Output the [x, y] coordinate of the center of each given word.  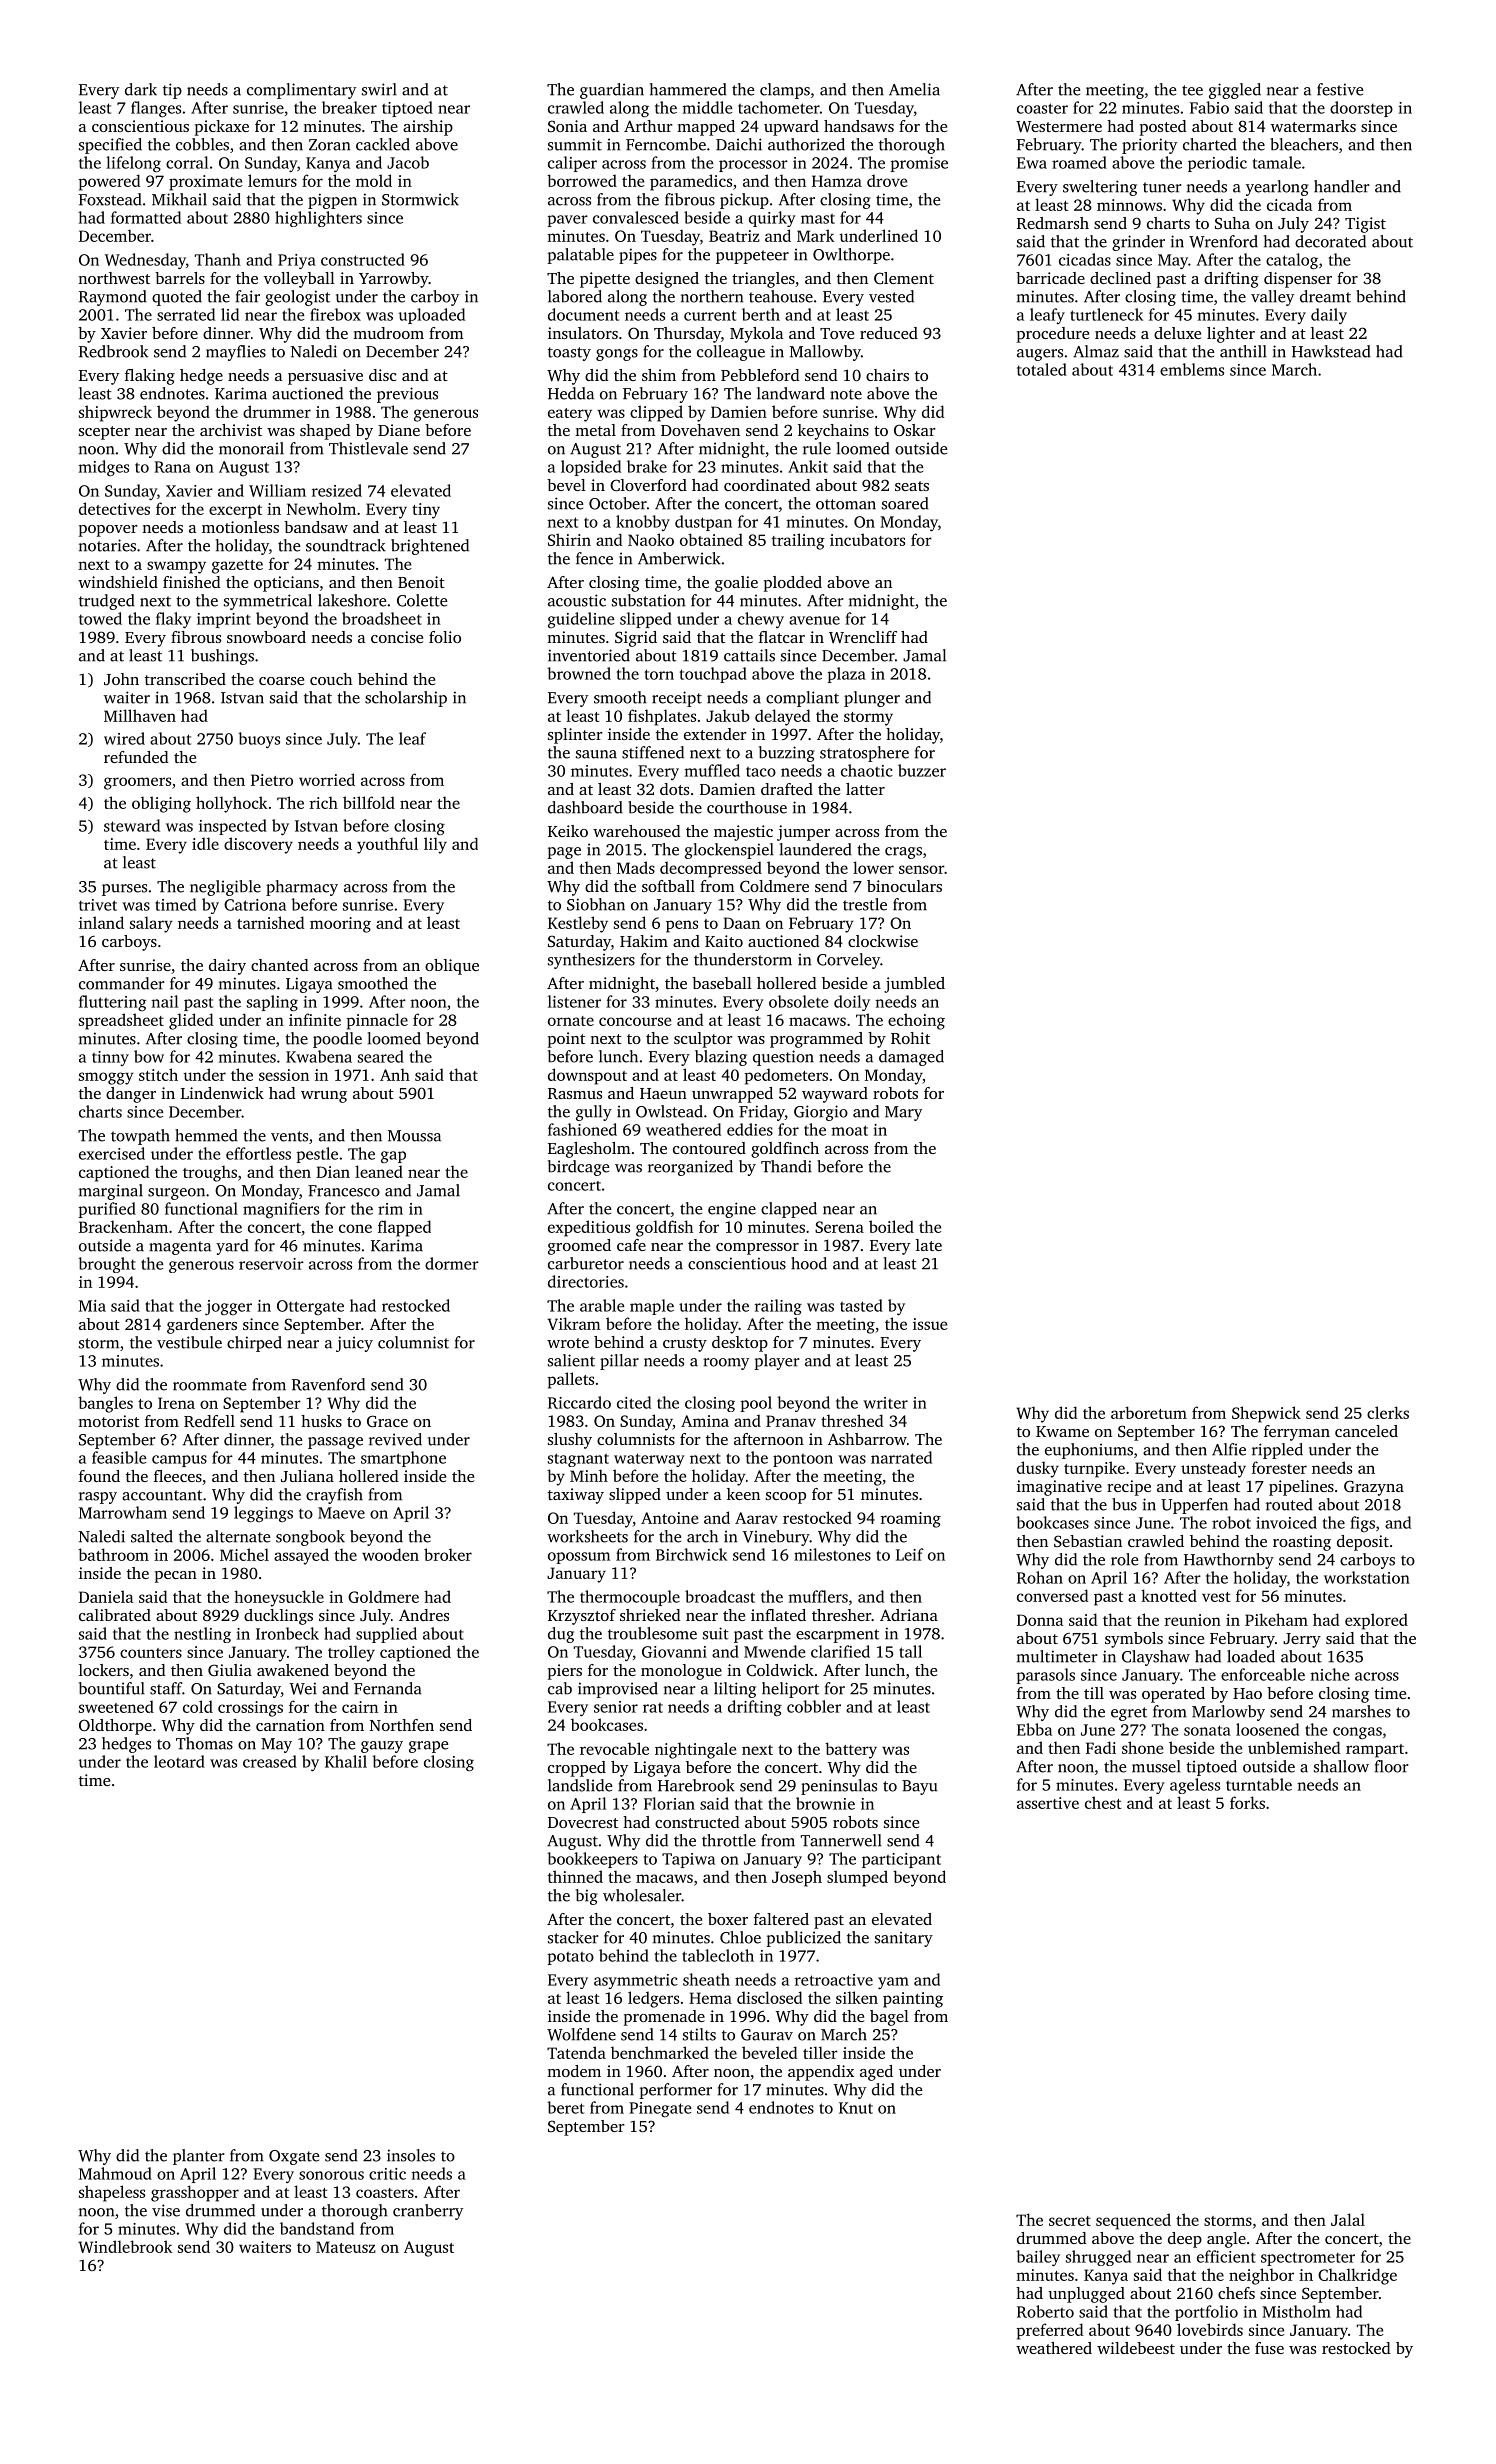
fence [594, 558]
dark [141, 89]
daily [1329, 316]
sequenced [1133, 2221]
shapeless [112, 2193]
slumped [857, 1878]
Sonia [567, 126]
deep [1185, 2240]
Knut [856, 2108]
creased [270, 1761]
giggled [1235, 91]
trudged [107, 602]
